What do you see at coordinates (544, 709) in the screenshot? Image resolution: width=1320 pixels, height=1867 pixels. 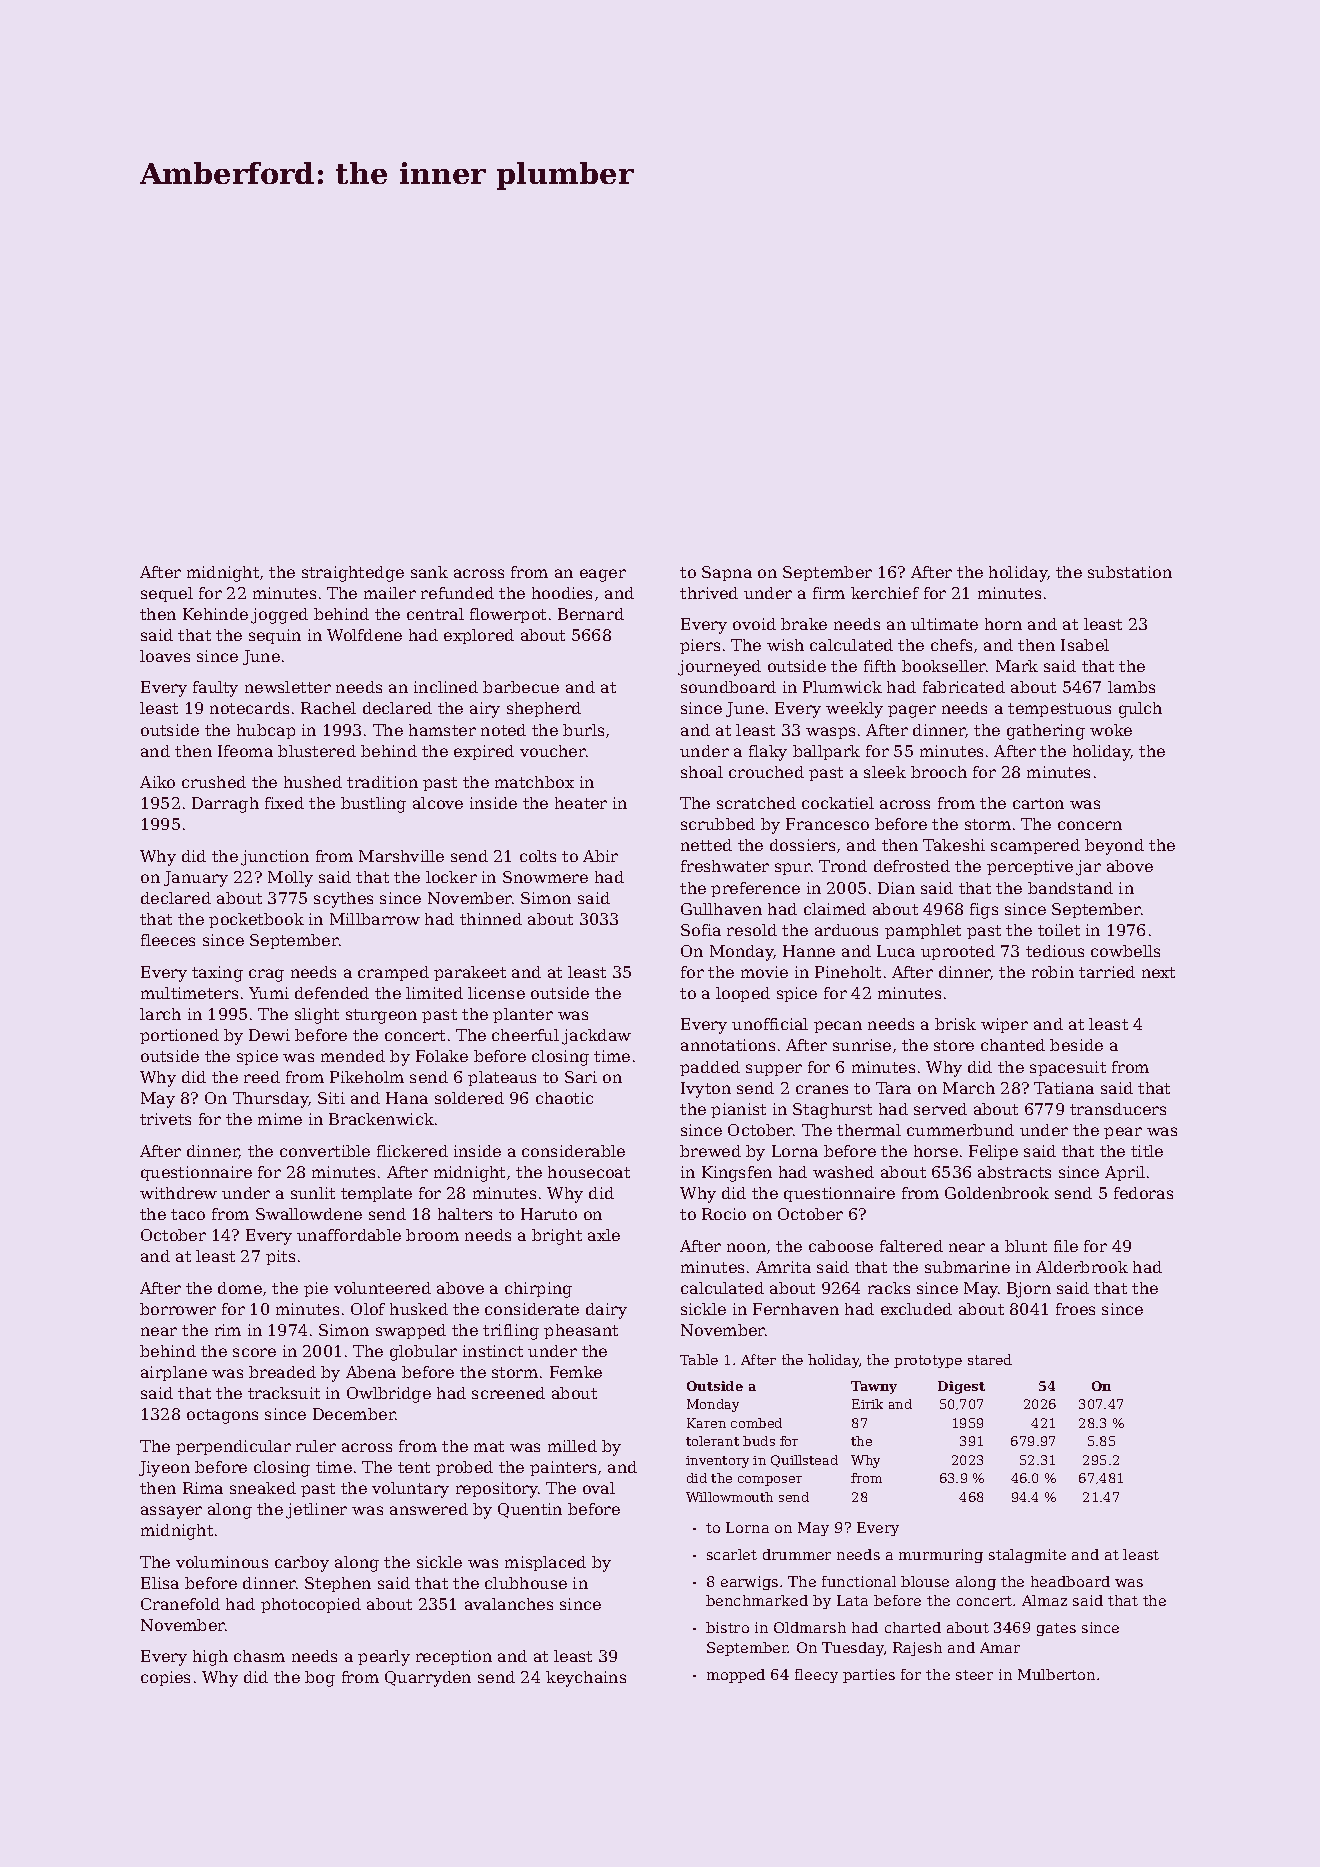 I see `shepherd` at bounding box center [544, 709].
